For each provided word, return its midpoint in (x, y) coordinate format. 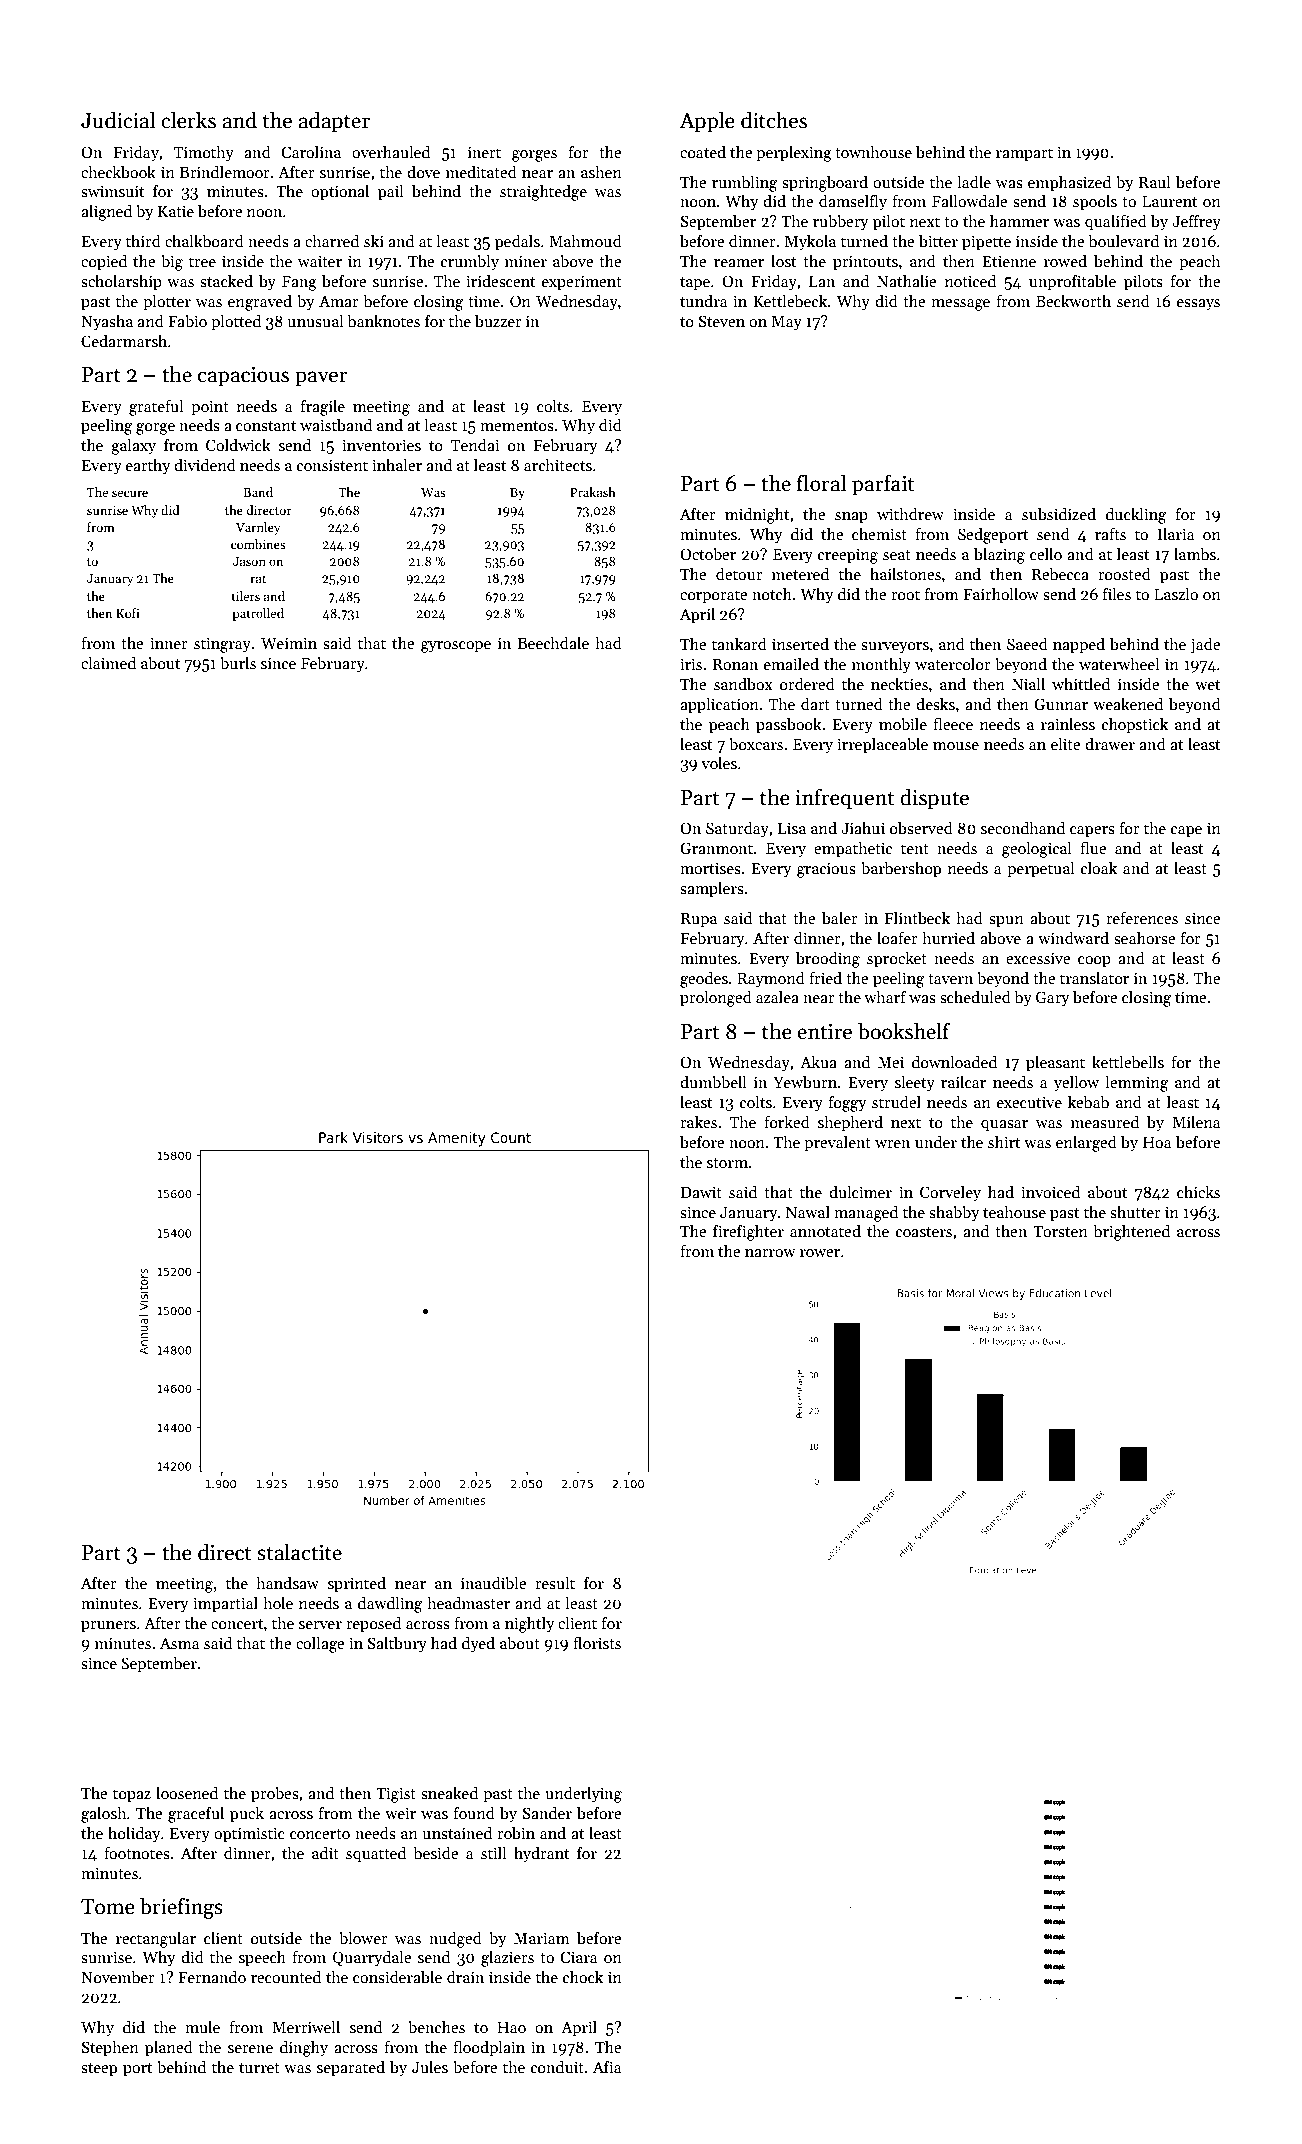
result (555, 1583)
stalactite (299, 1552)
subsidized (1059, 514)
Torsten (1060, 1231)
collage (320, 1644)
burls (238, 662)
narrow (770, 1253)
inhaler (397, 464)
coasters (924, 1232)
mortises (710, 868)
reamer (739, 263)
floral (821, 483)
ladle (974, 181)
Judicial (118, 120)
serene (250, 2049)
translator (1094, 977)
